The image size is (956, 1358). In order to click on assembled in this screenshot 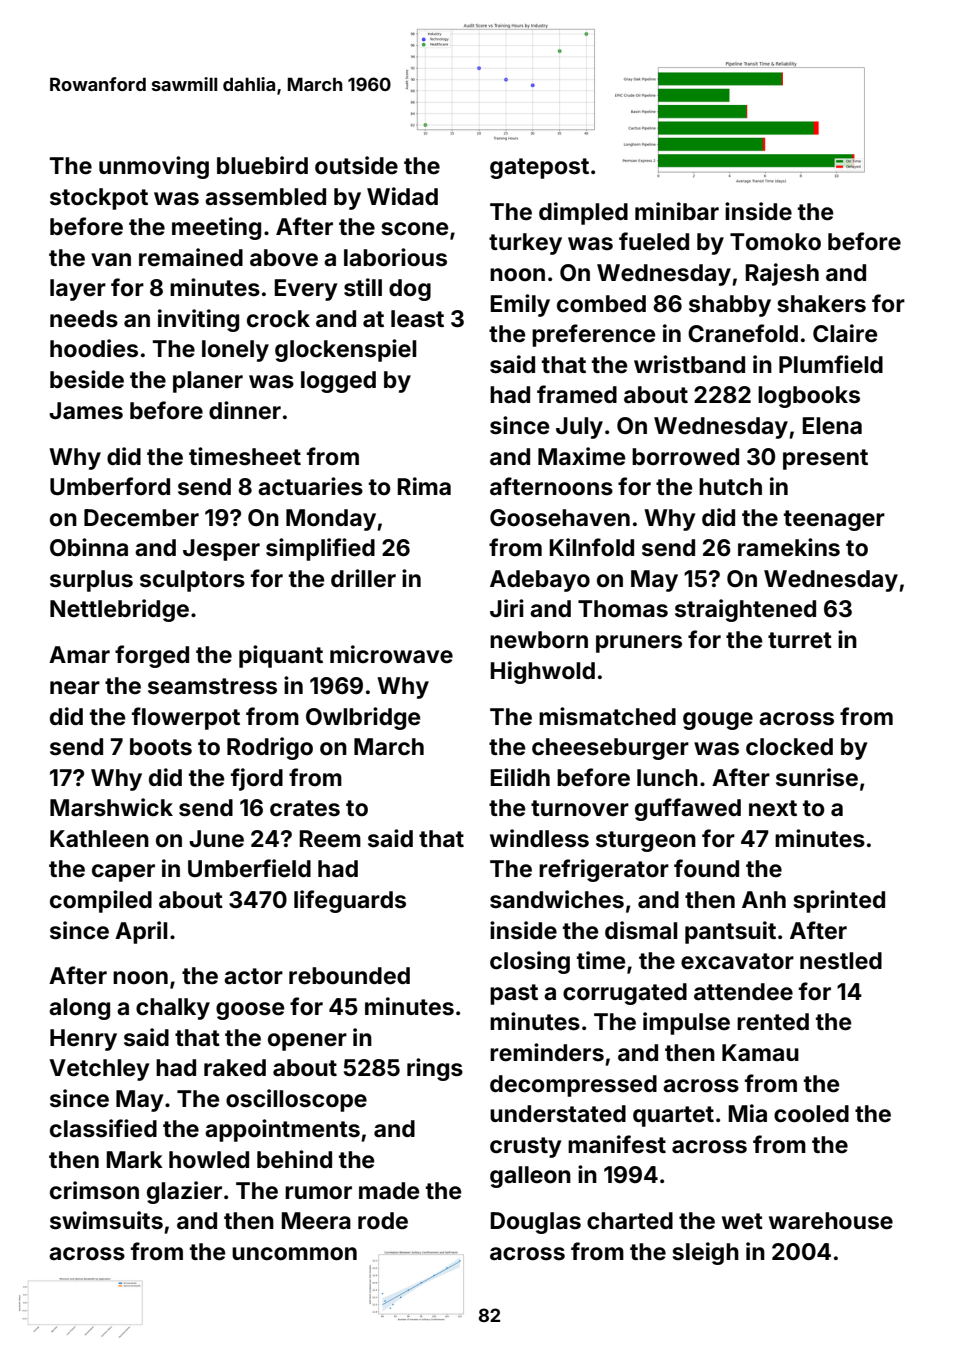, I will do `click(265, 197)`.
